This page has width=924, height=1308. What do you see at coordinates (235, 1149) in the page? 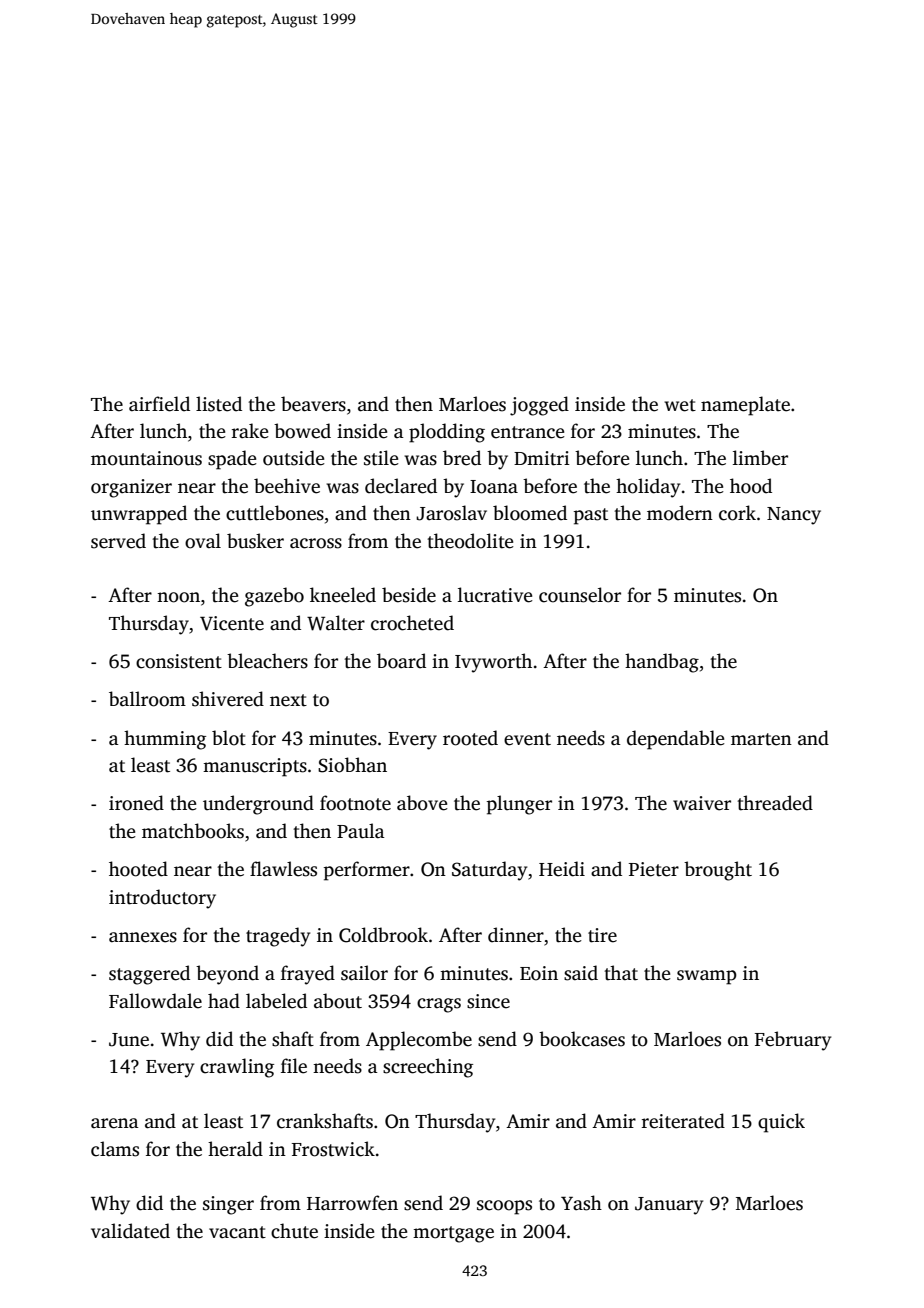
I see `herald` at bounding box center [235, 1149].
